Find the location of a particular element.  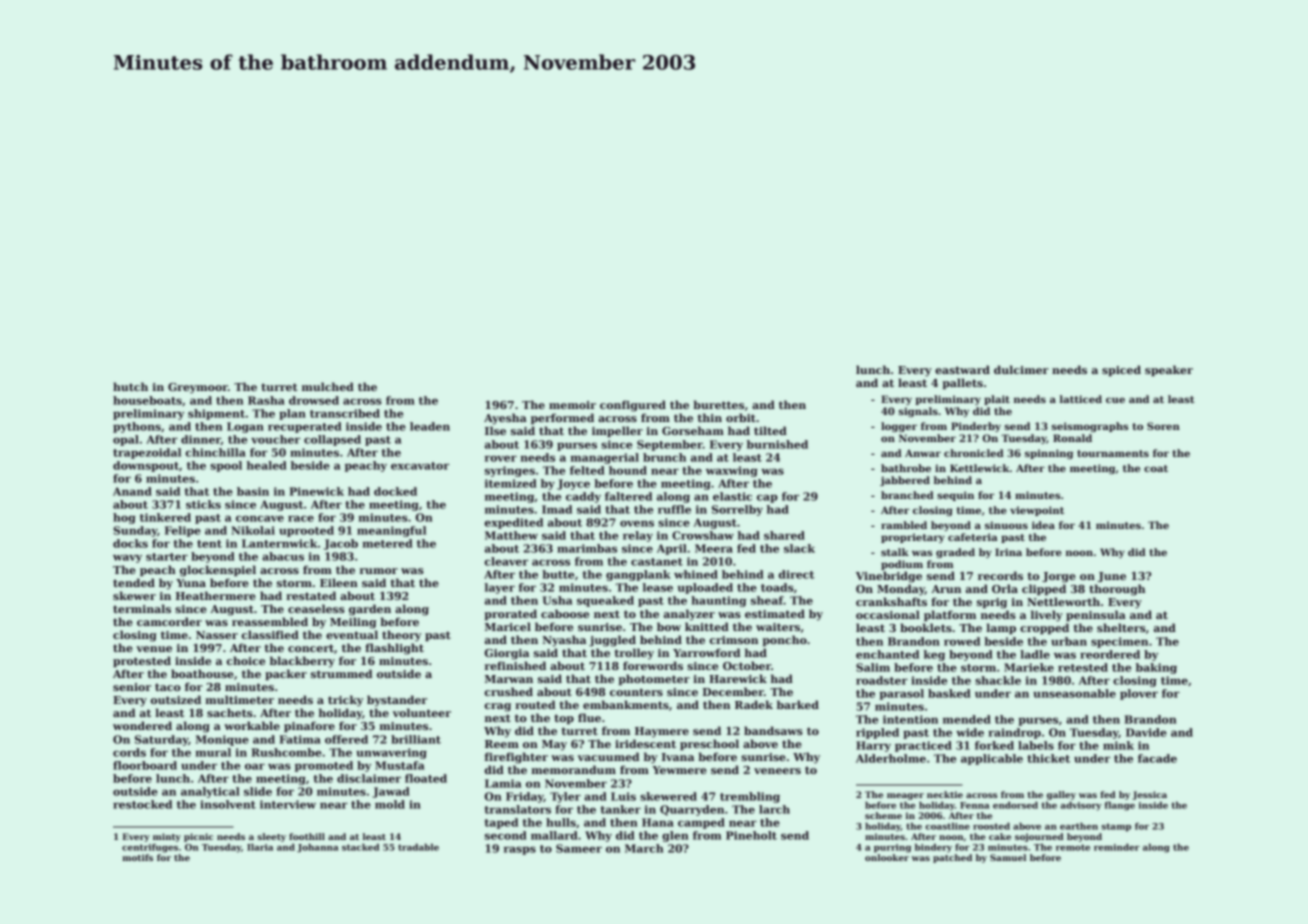

Sameer is located at coordinates (579, 848).
